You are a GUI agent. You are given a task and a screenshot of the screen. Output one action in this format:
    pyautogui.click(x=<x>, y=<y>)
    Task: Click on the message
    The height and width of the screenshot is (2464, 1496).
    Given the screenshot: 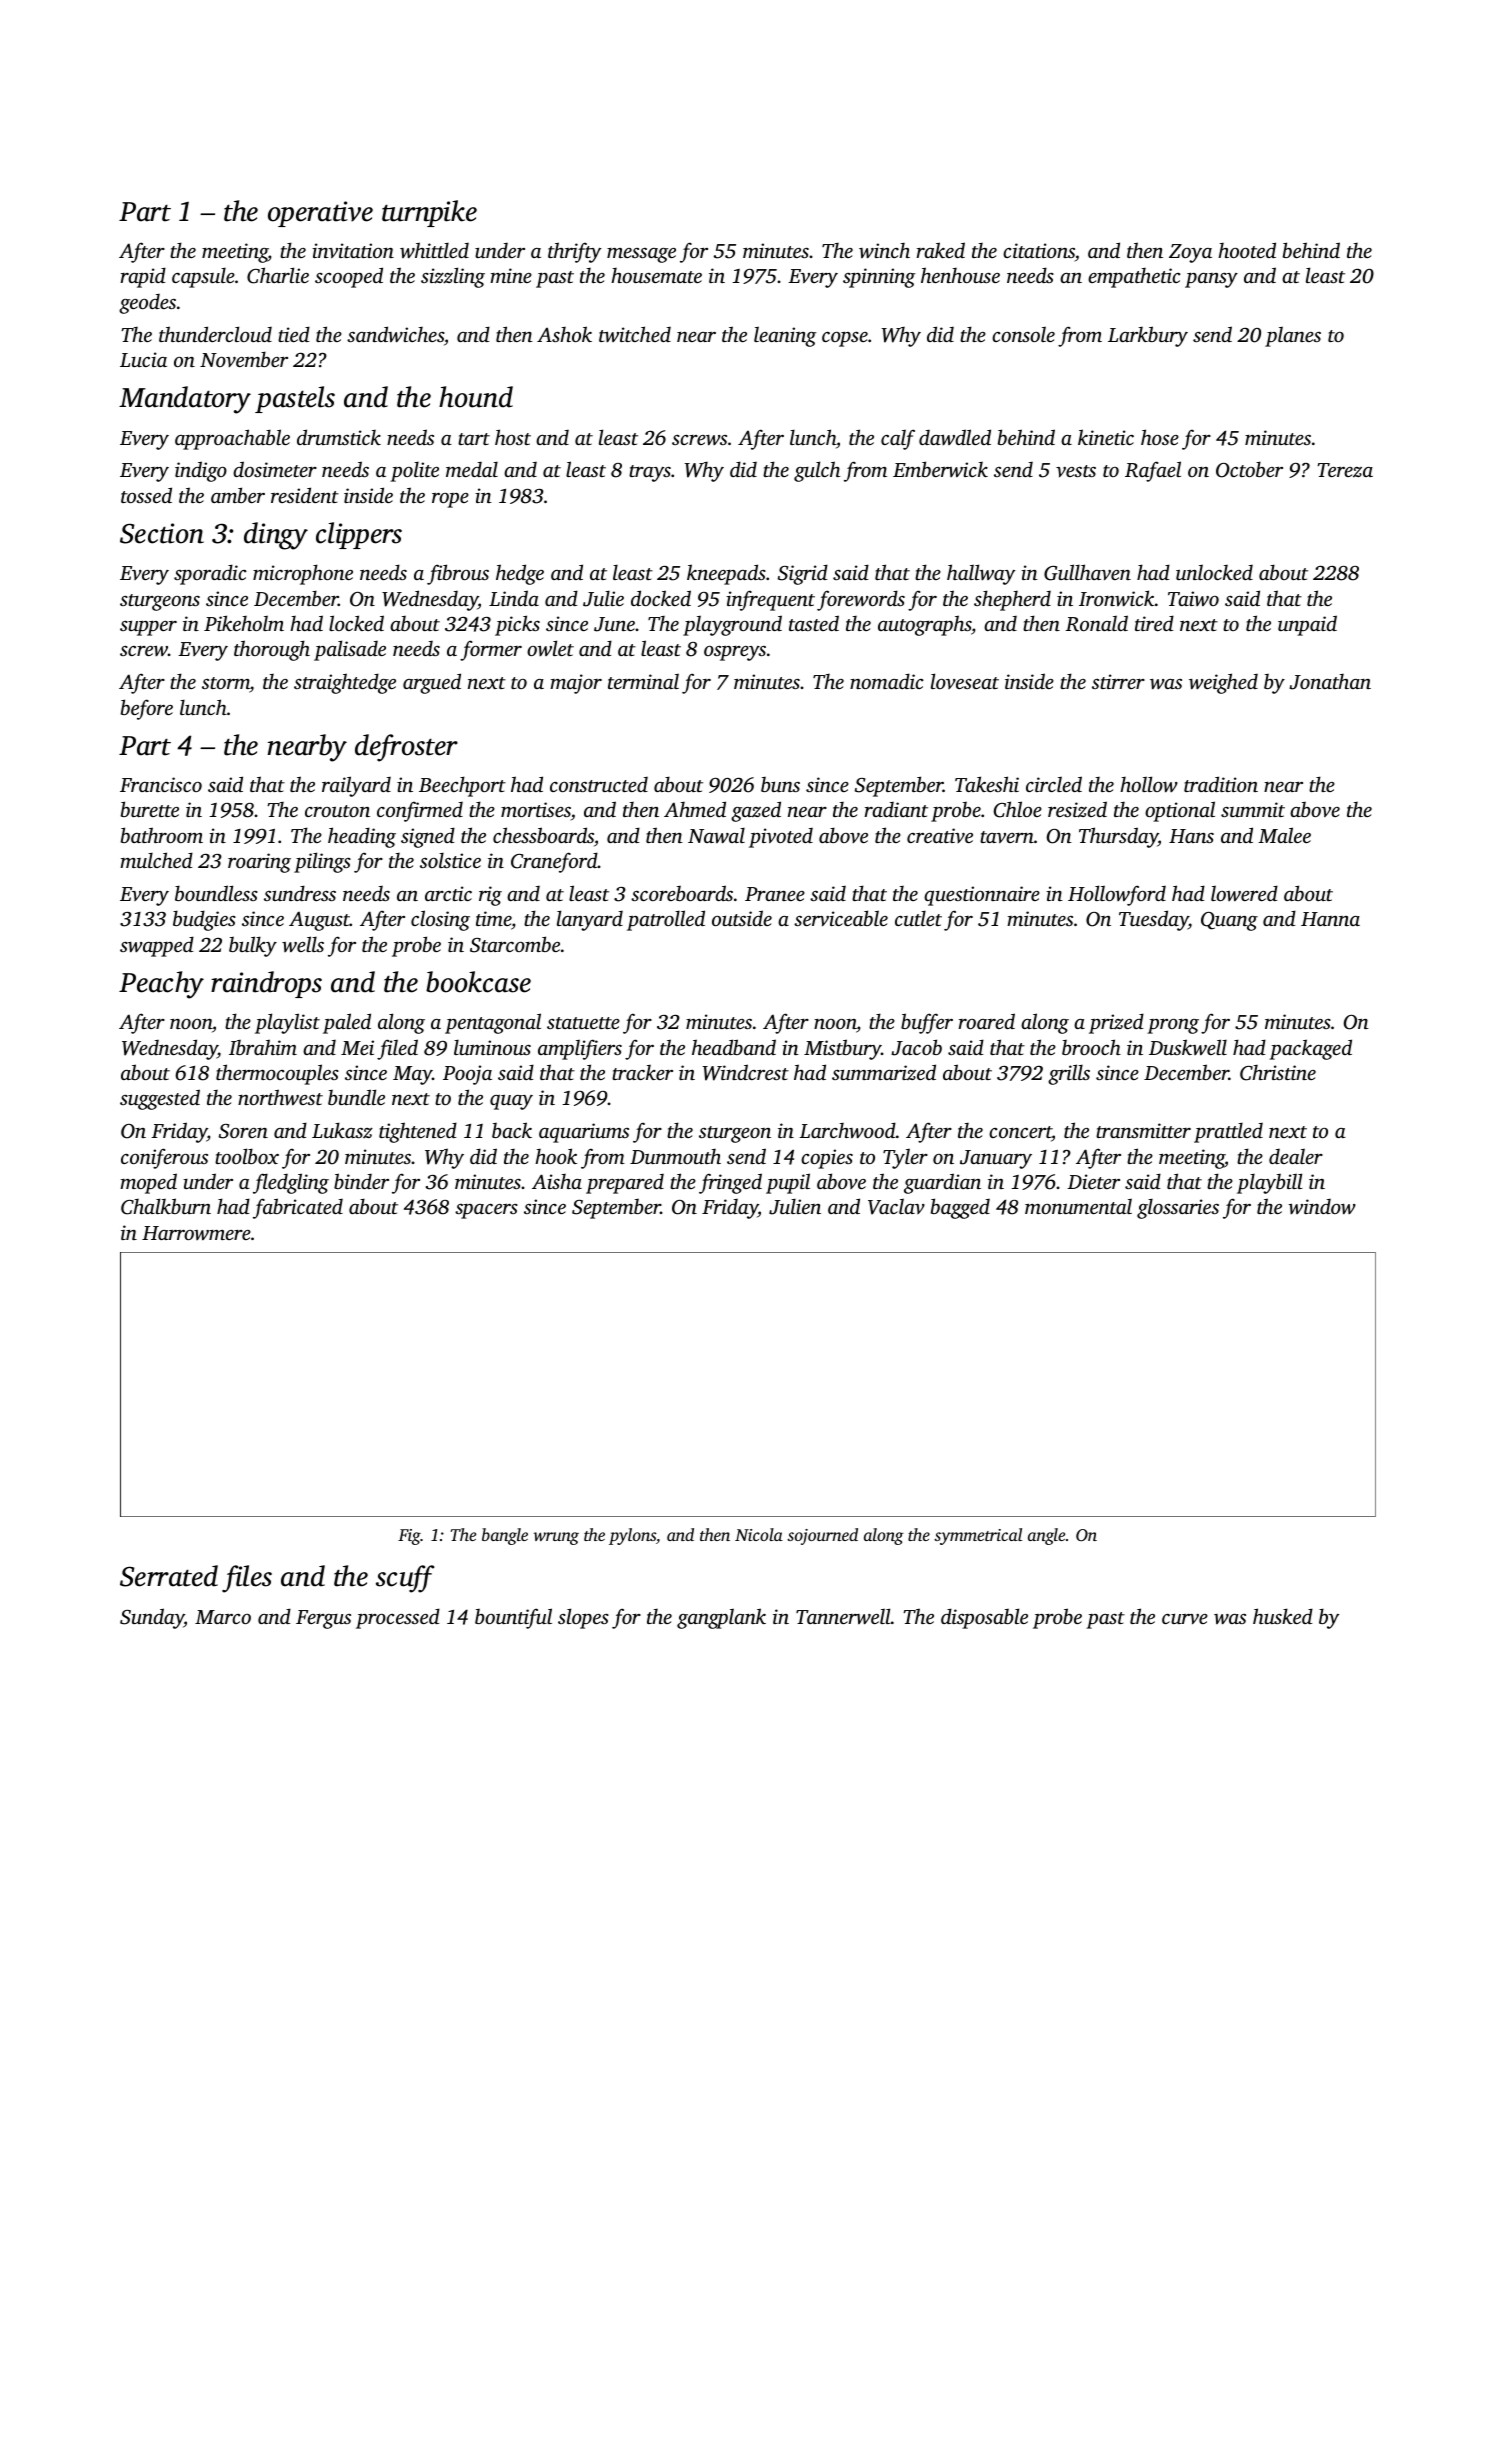 What is the action you would take?
    pyautogui.click(x=641, y=255)
